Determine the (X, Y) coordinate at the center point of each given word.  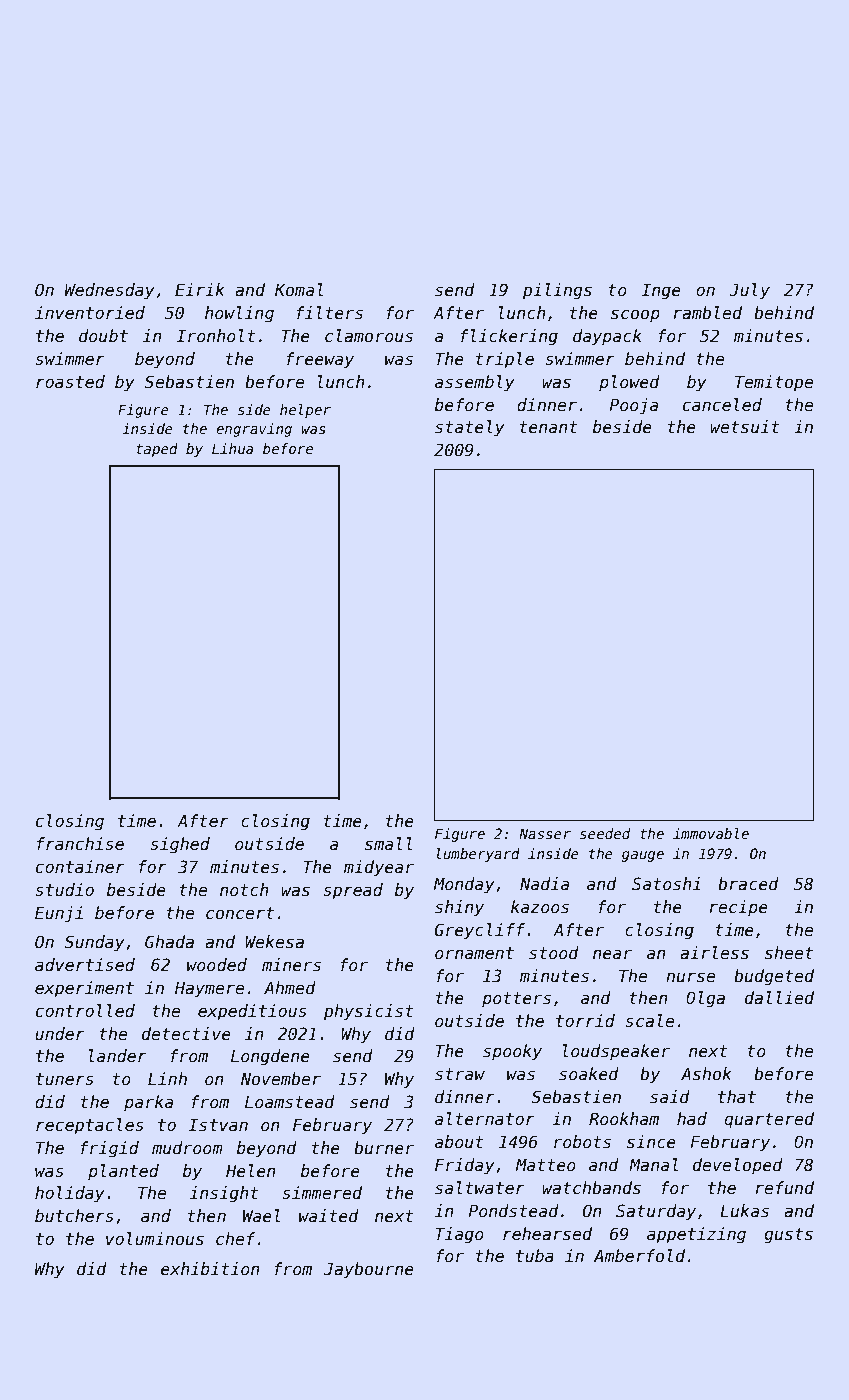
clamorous (369, 336)
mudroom (187, 1148)
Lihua (232, 448)
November (281, 1079)
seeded (605, 833)
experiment (84, 989)
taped (157, 450)
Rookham (624, 1119)
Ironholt (216, 336)
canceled (722, 405)
